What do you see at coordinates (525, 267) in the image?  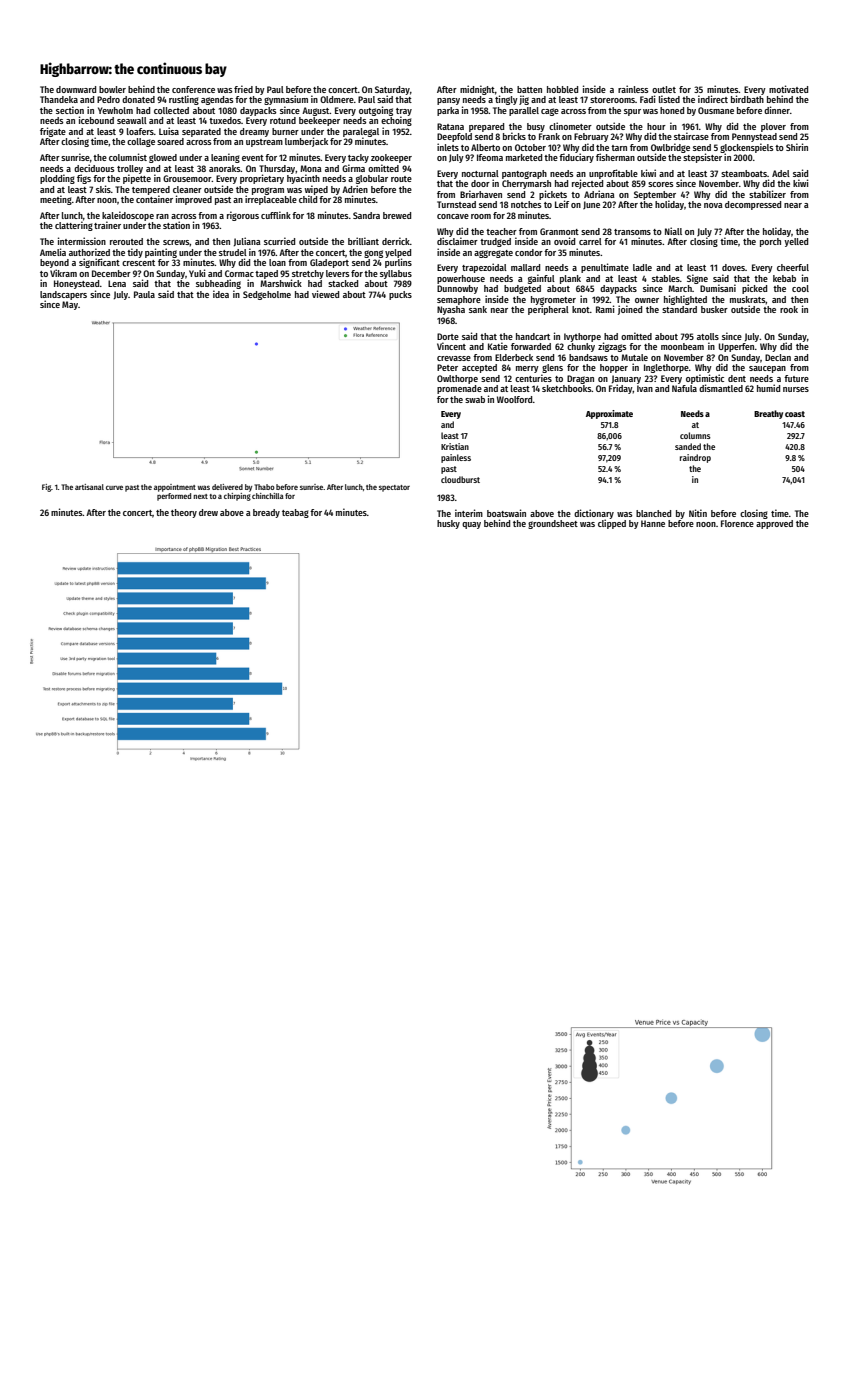 I see `mallard` at bounding box center [525, 267].
